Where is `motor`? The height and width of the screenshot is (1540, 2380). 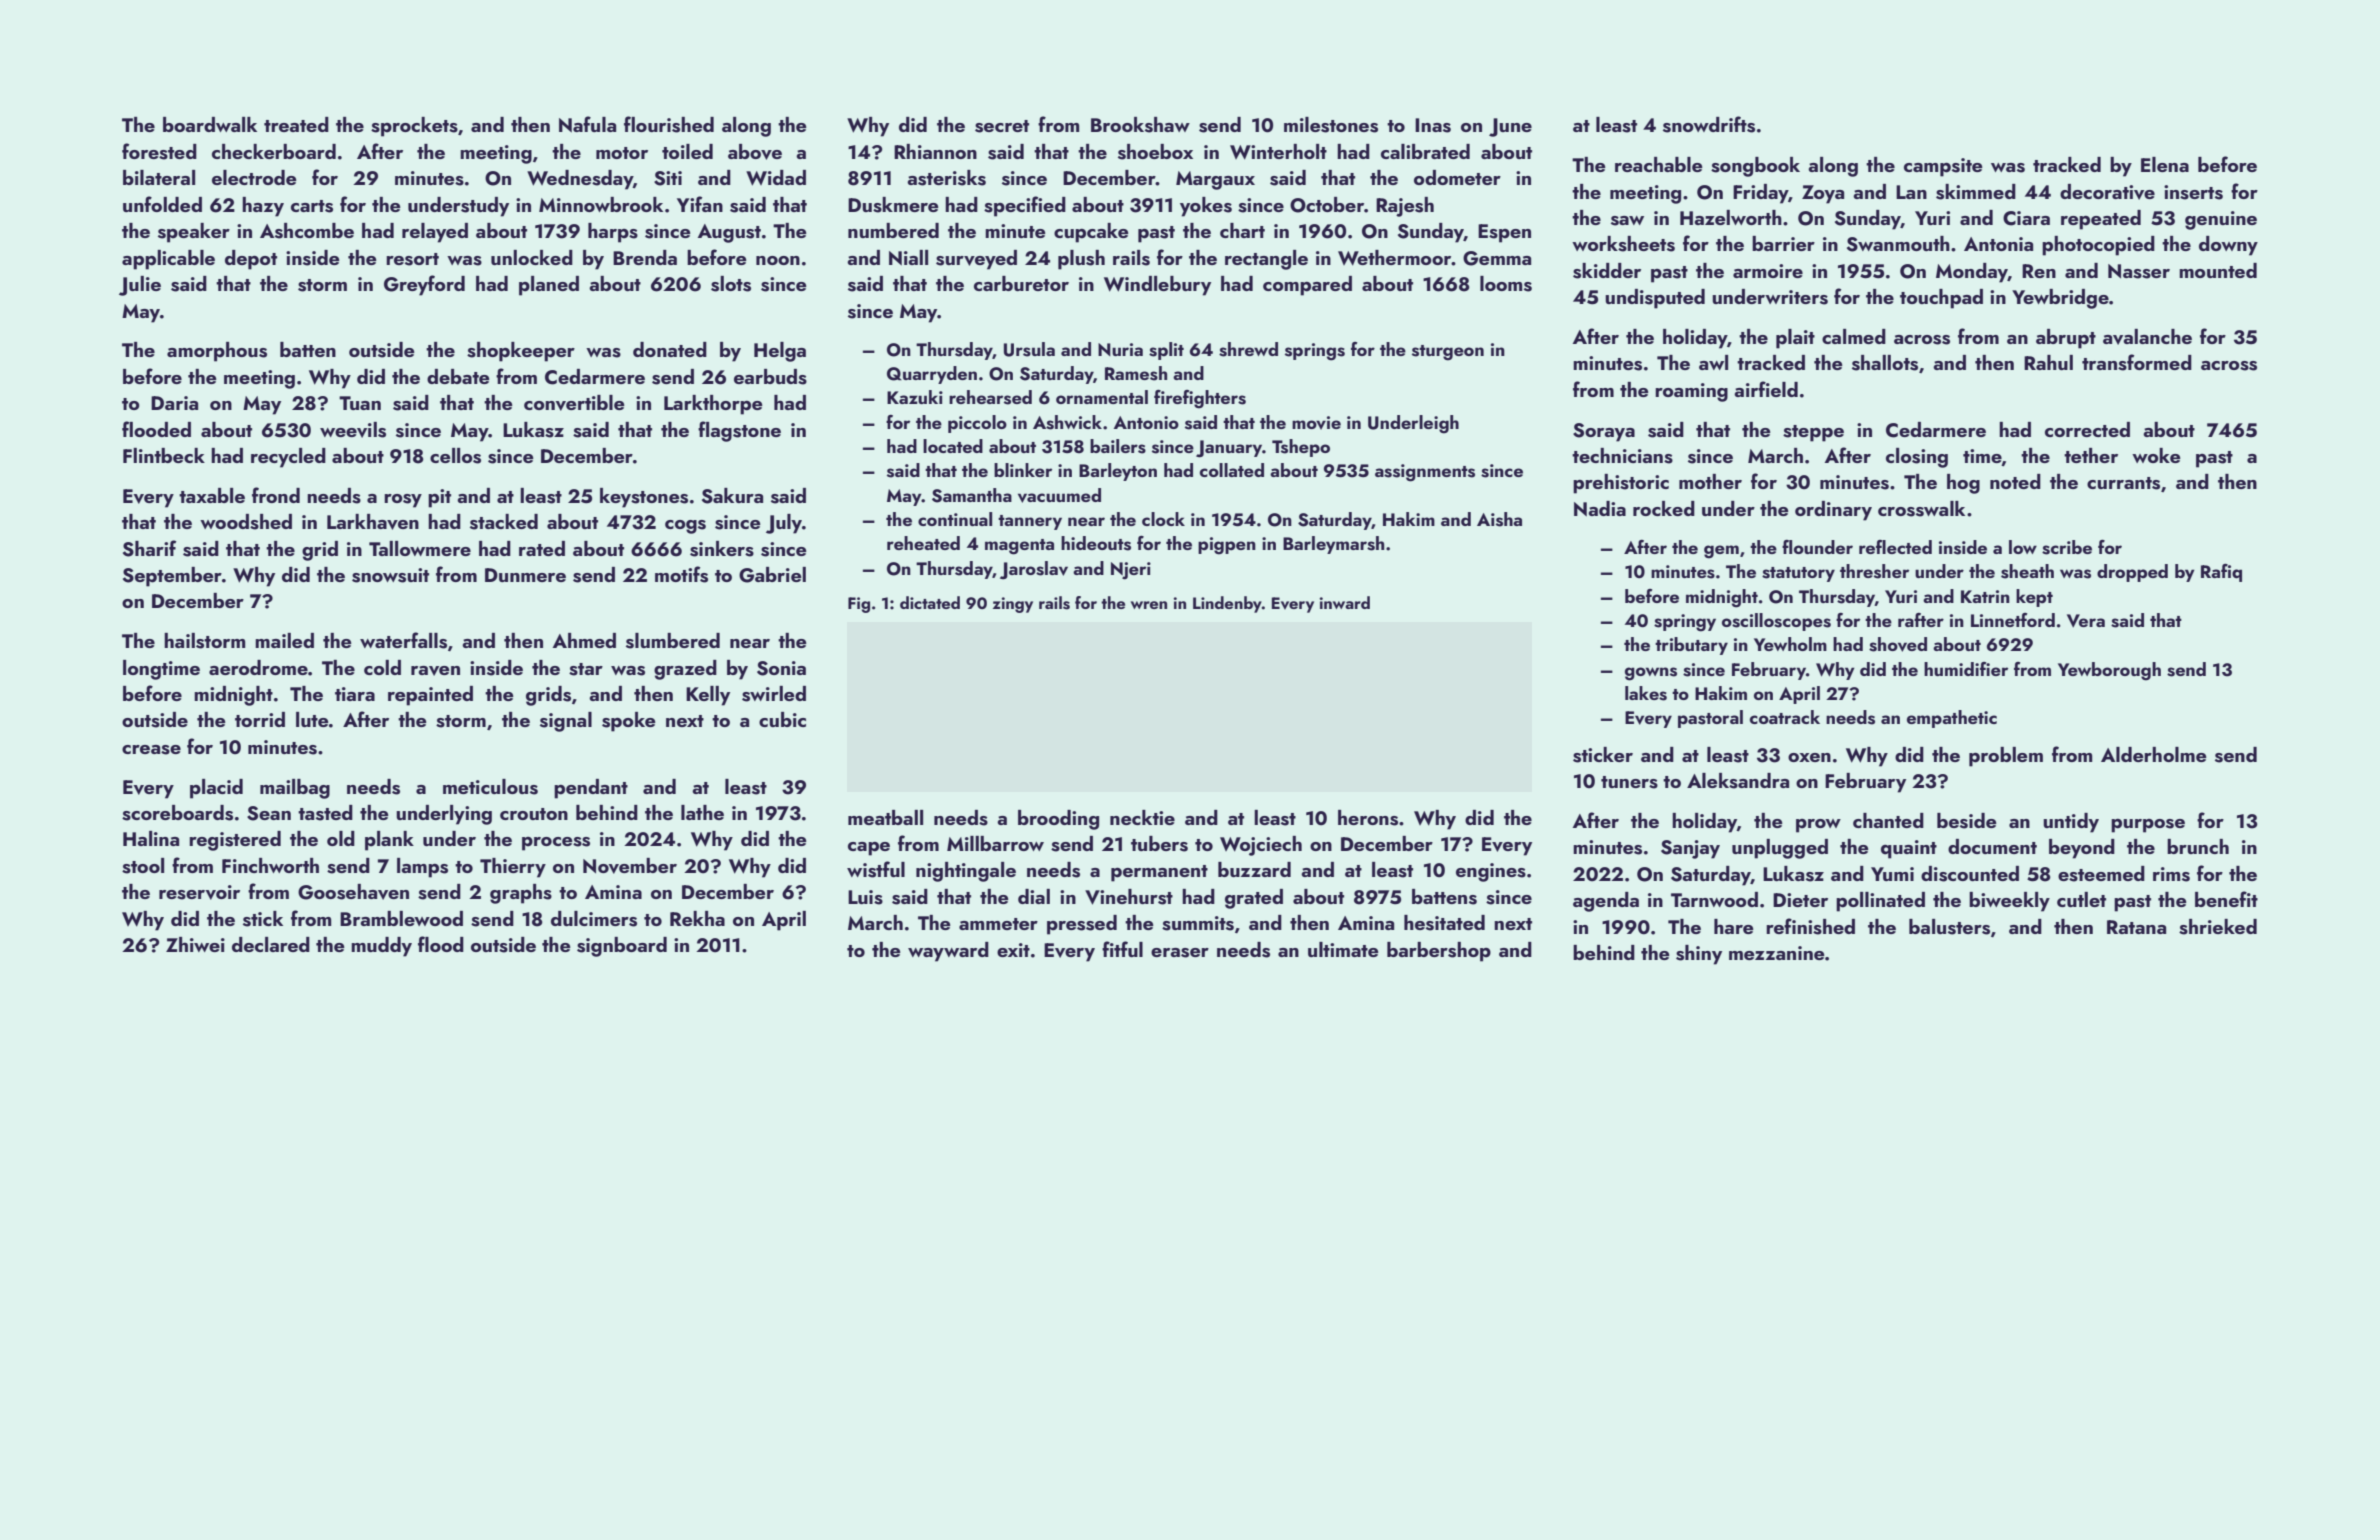
motor is located at coordinates (622, 153).
